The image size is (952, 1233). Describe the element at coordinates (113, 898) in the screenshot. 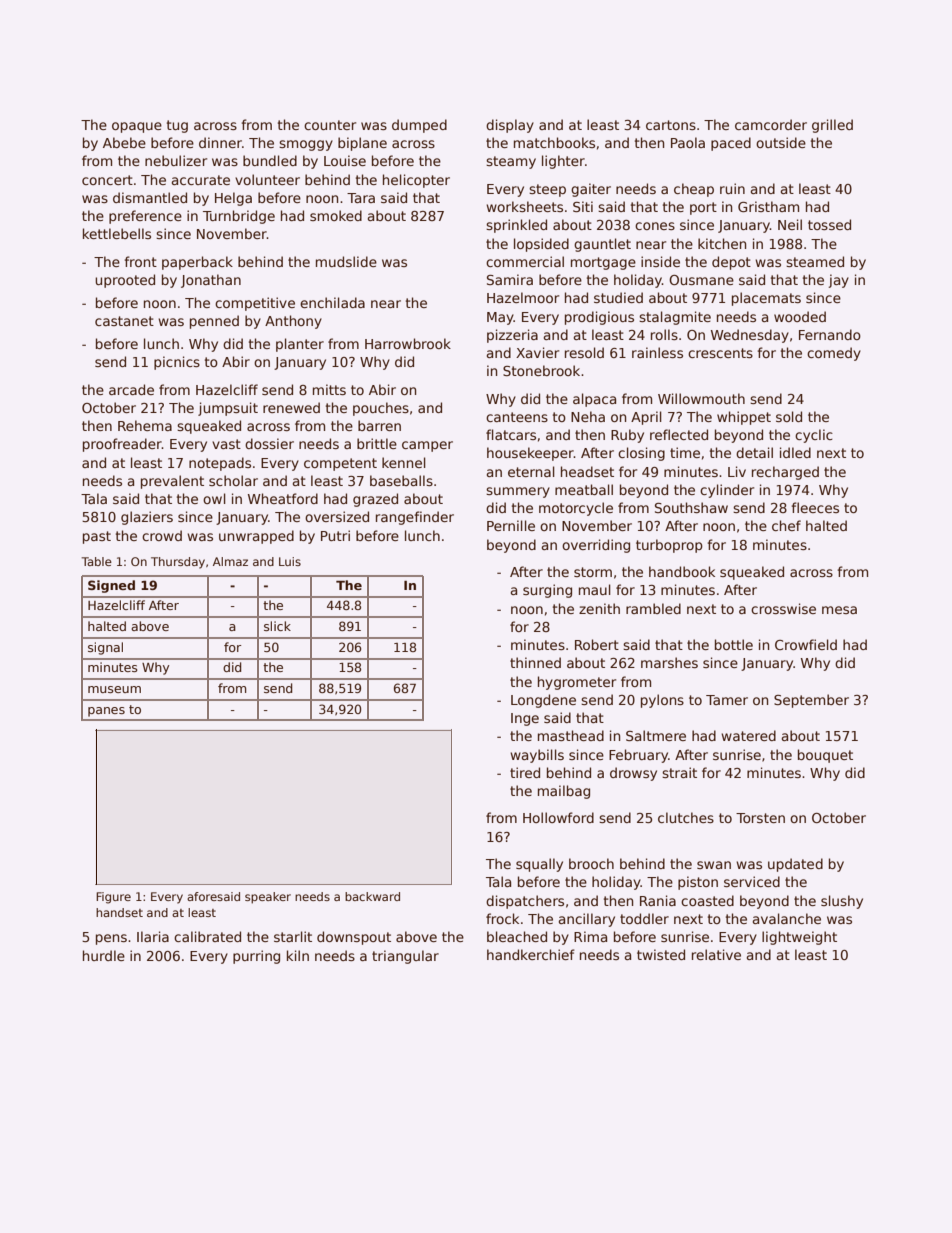

I see `Figure` at that location.
